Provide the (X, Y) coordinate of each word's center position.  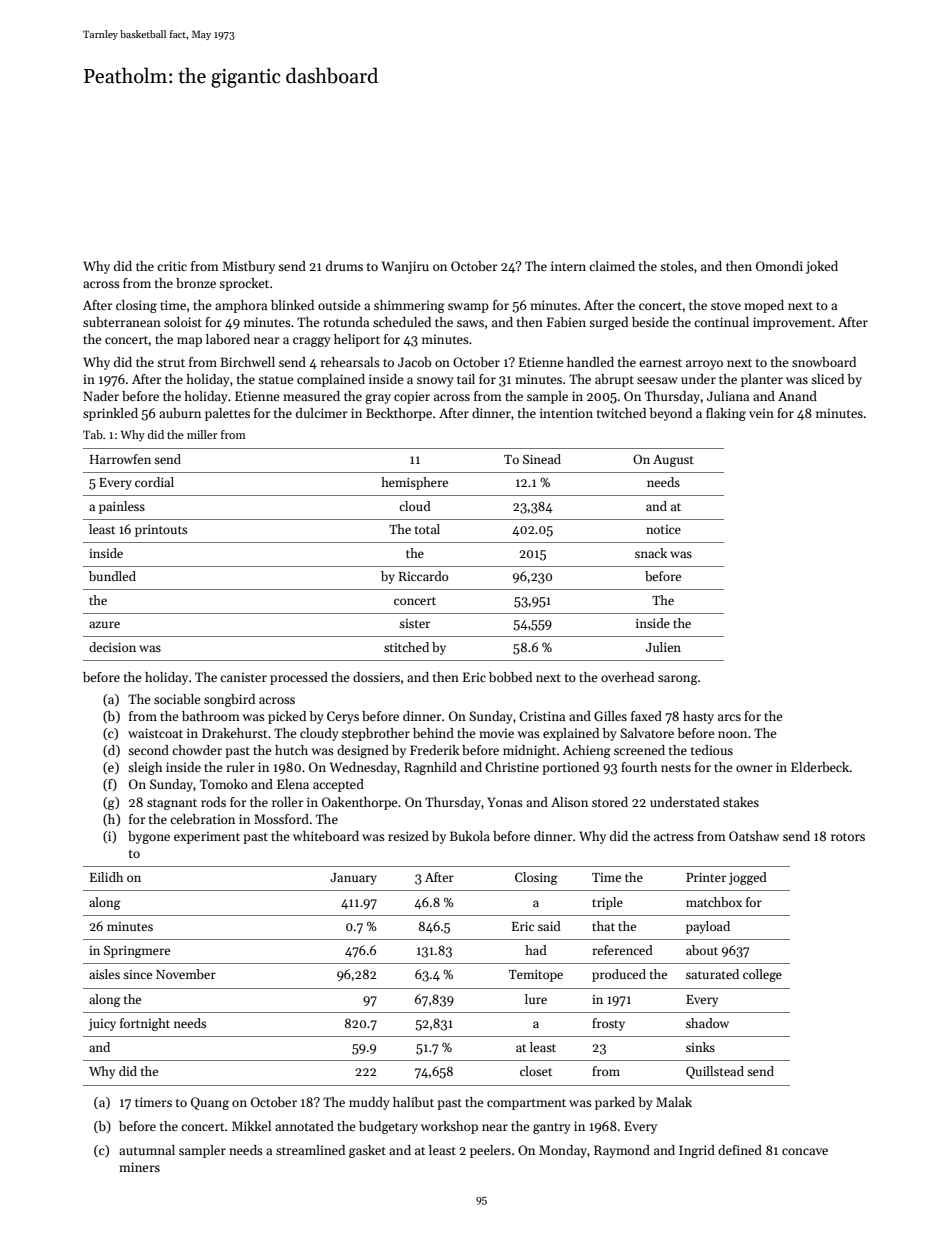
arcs (729, 717)
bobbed (510, 677)
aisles (104, 974)
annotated (304, 1126)
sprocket (244, 284)
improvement (792, 323)
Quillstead (715, 1072)
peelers (490, 1151)
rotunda (346, 322)
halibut (413, 1102)
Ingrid (697, 1151)
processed (299, 678)
